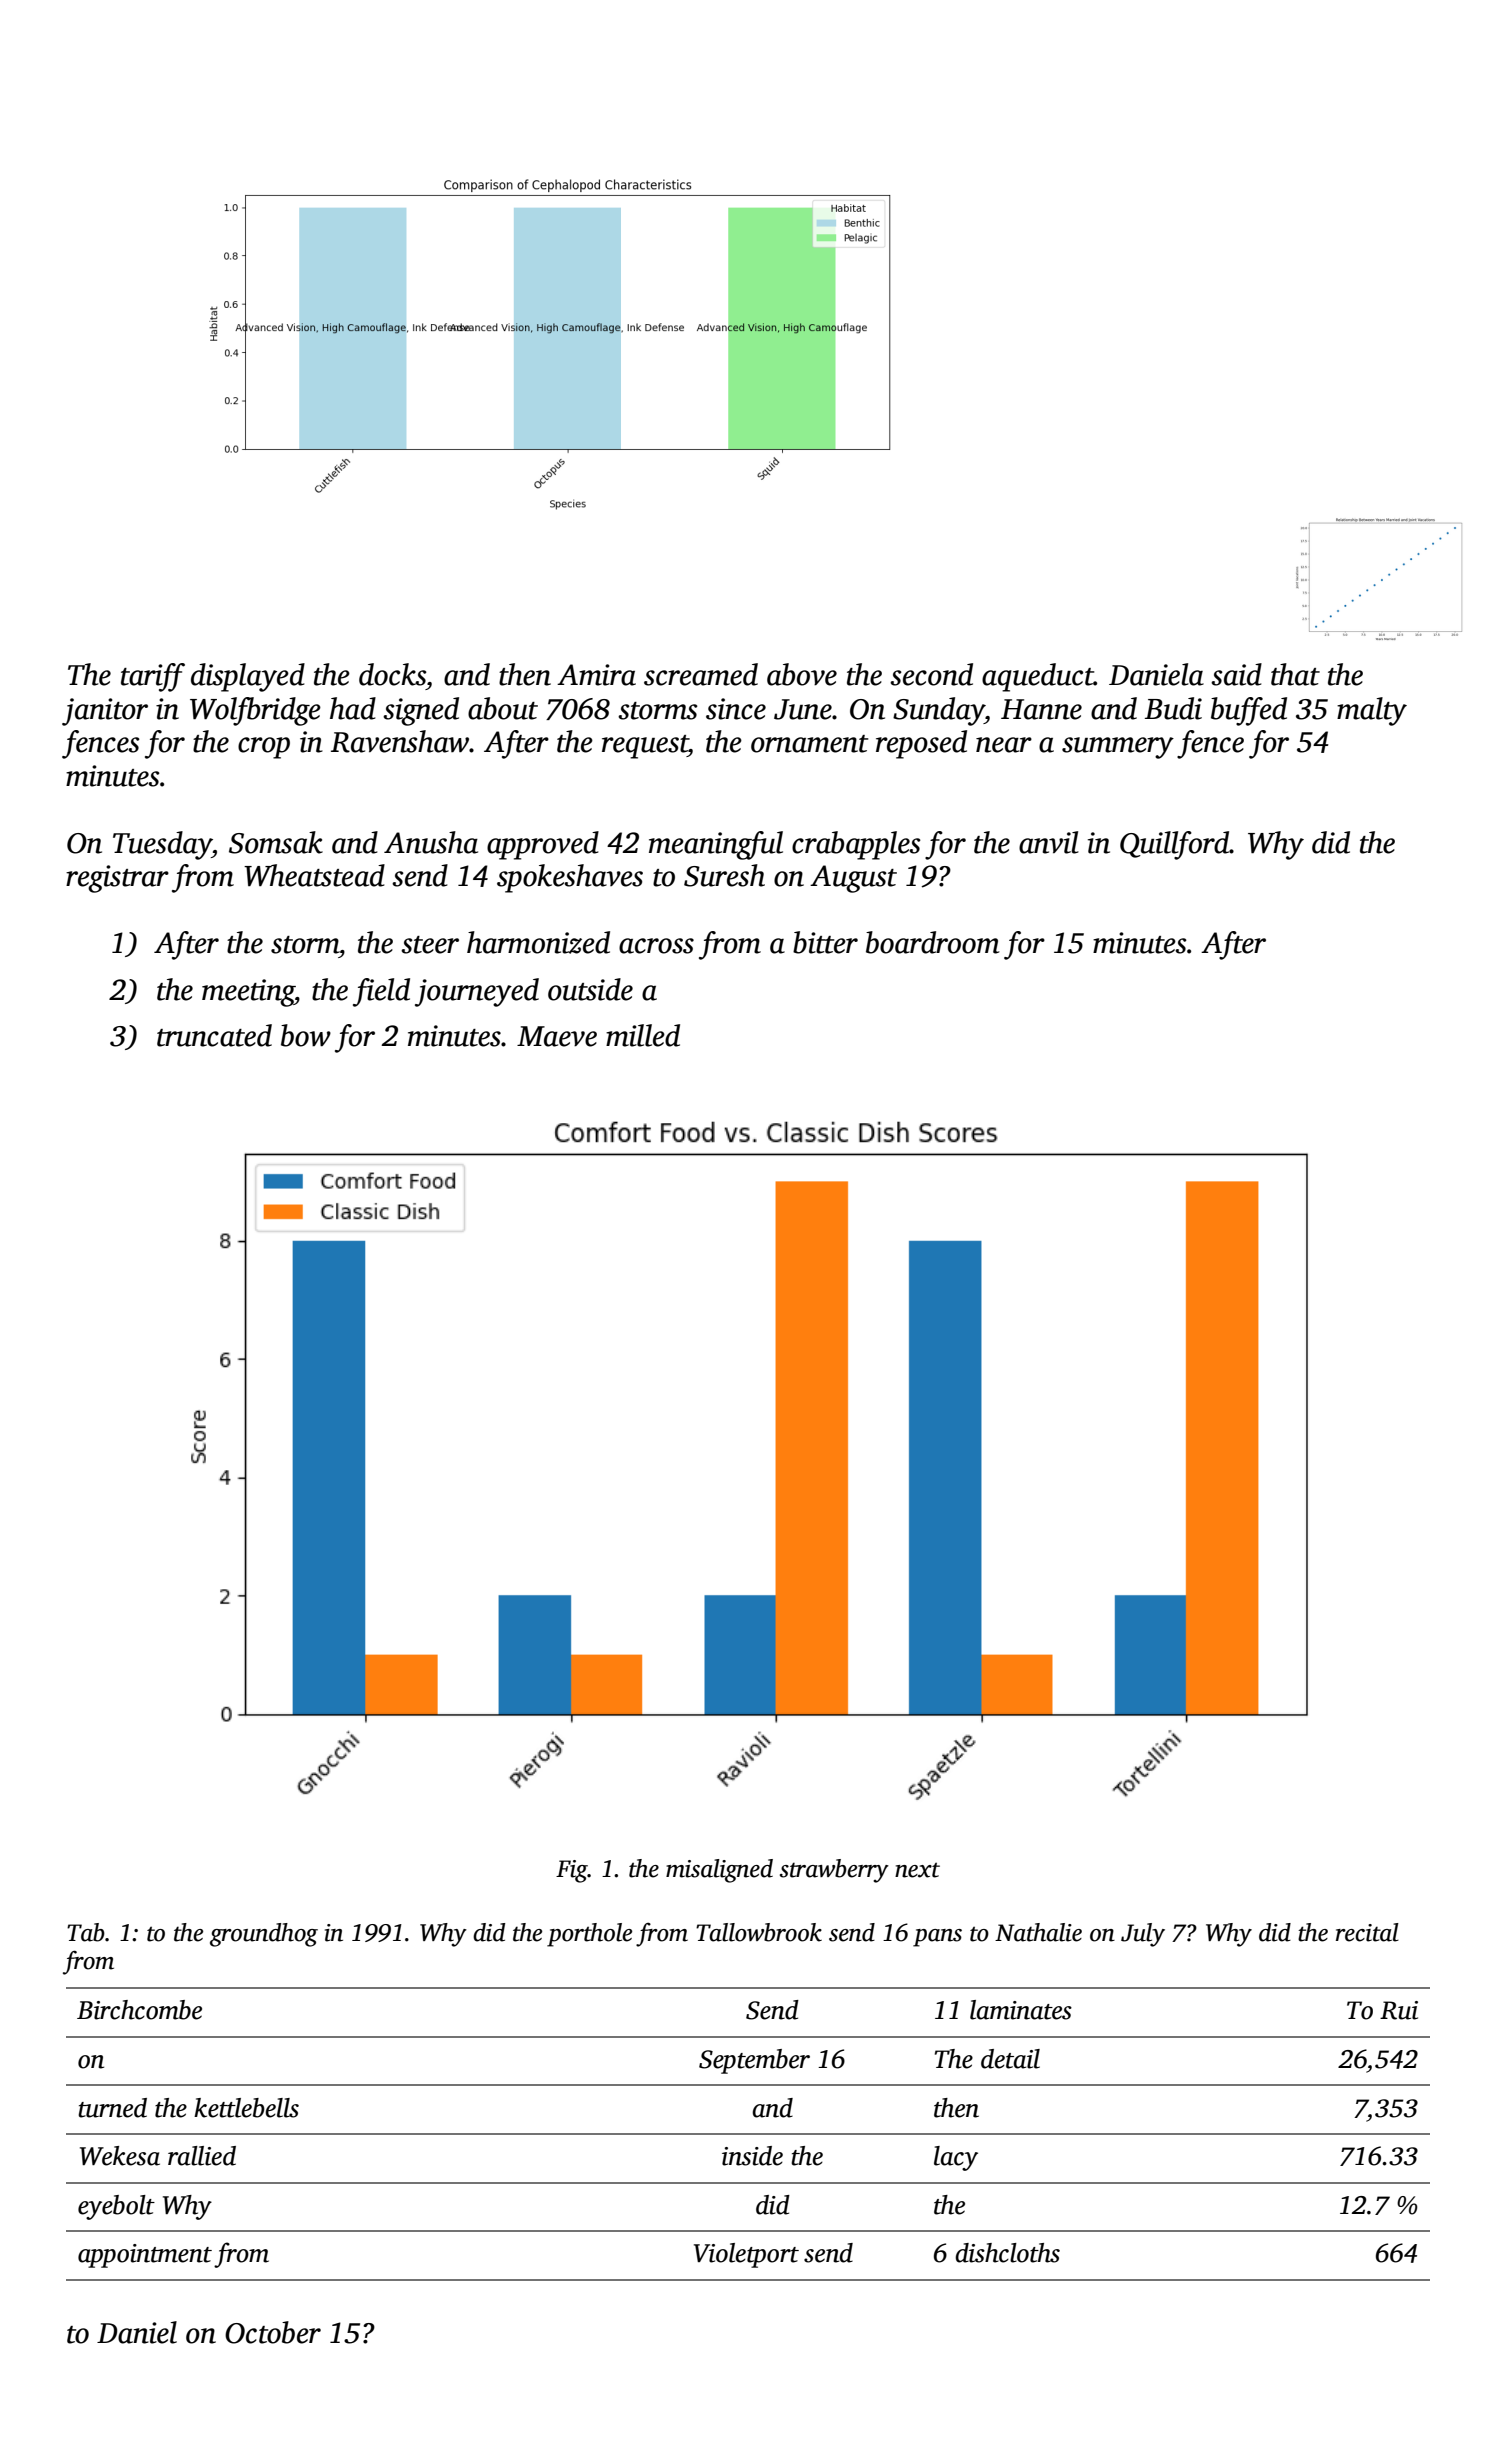 The image size is (1496, 2464). Describe the element at coordinates (724, 875) in the screenshot. I see `Suresh` at that location.
